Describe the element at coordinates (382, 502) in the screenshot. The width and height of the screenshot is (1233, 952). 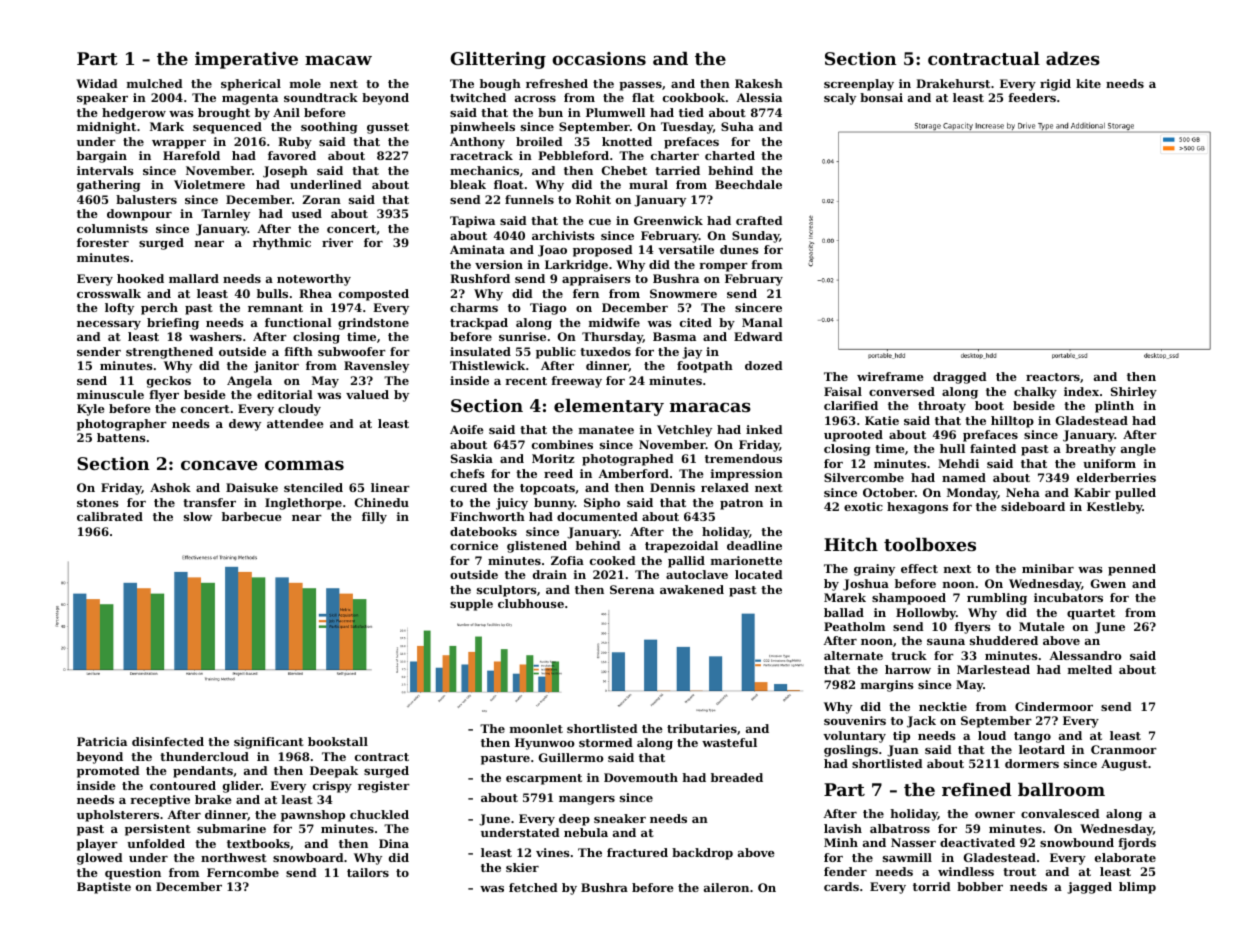
I see `Chinedu` at that location.
